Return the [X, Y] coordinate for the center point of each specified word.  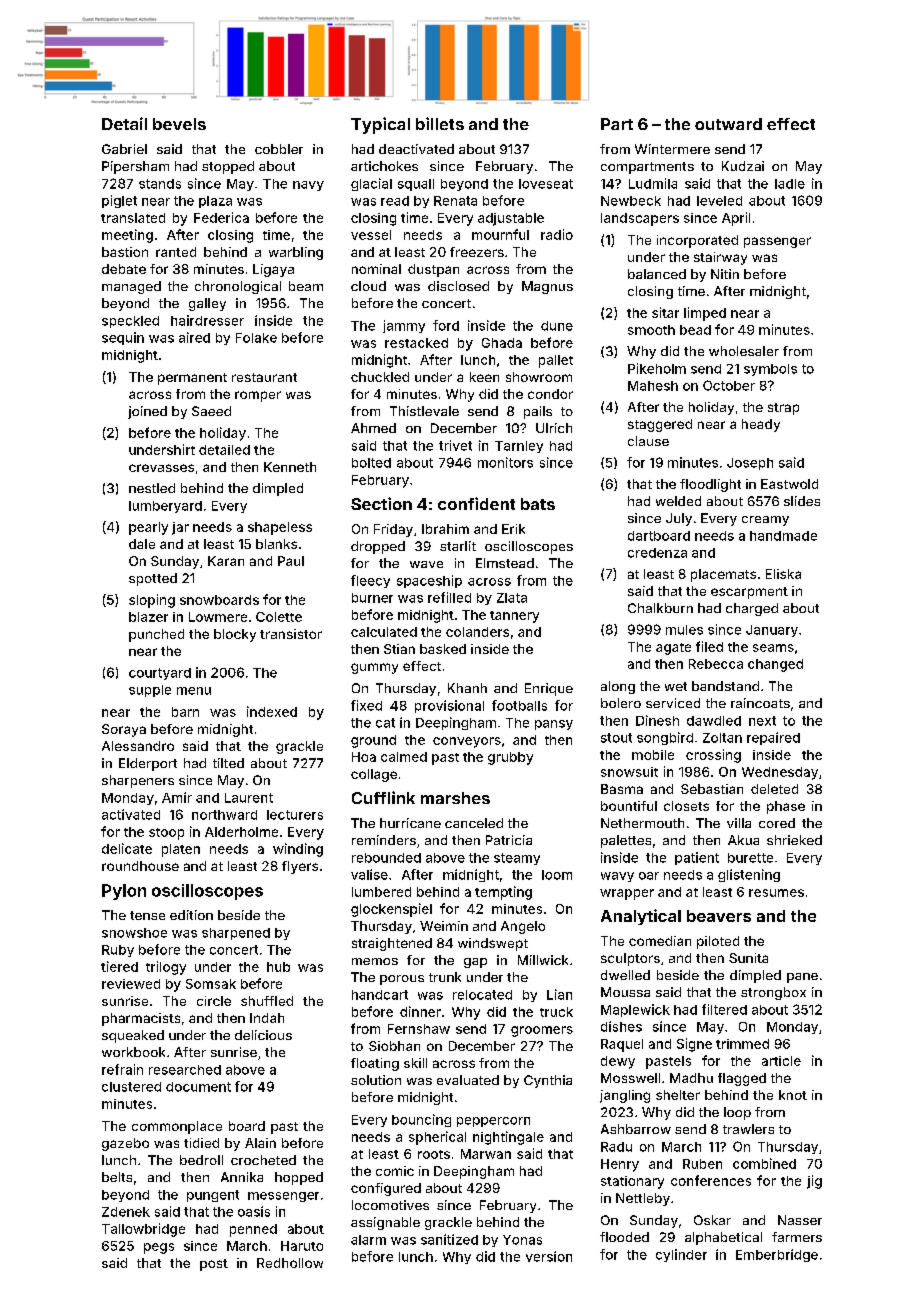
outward [728, 124]
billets [440, 123]
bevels [179, 124]
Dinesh [657, 720]
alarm [368, 1240]
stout [616, 738]
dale [142, 544]
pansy [554, 725]
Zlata [512, 598]
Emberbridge [777, 1255]
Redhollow [290, 1263]
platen [181, 850]
